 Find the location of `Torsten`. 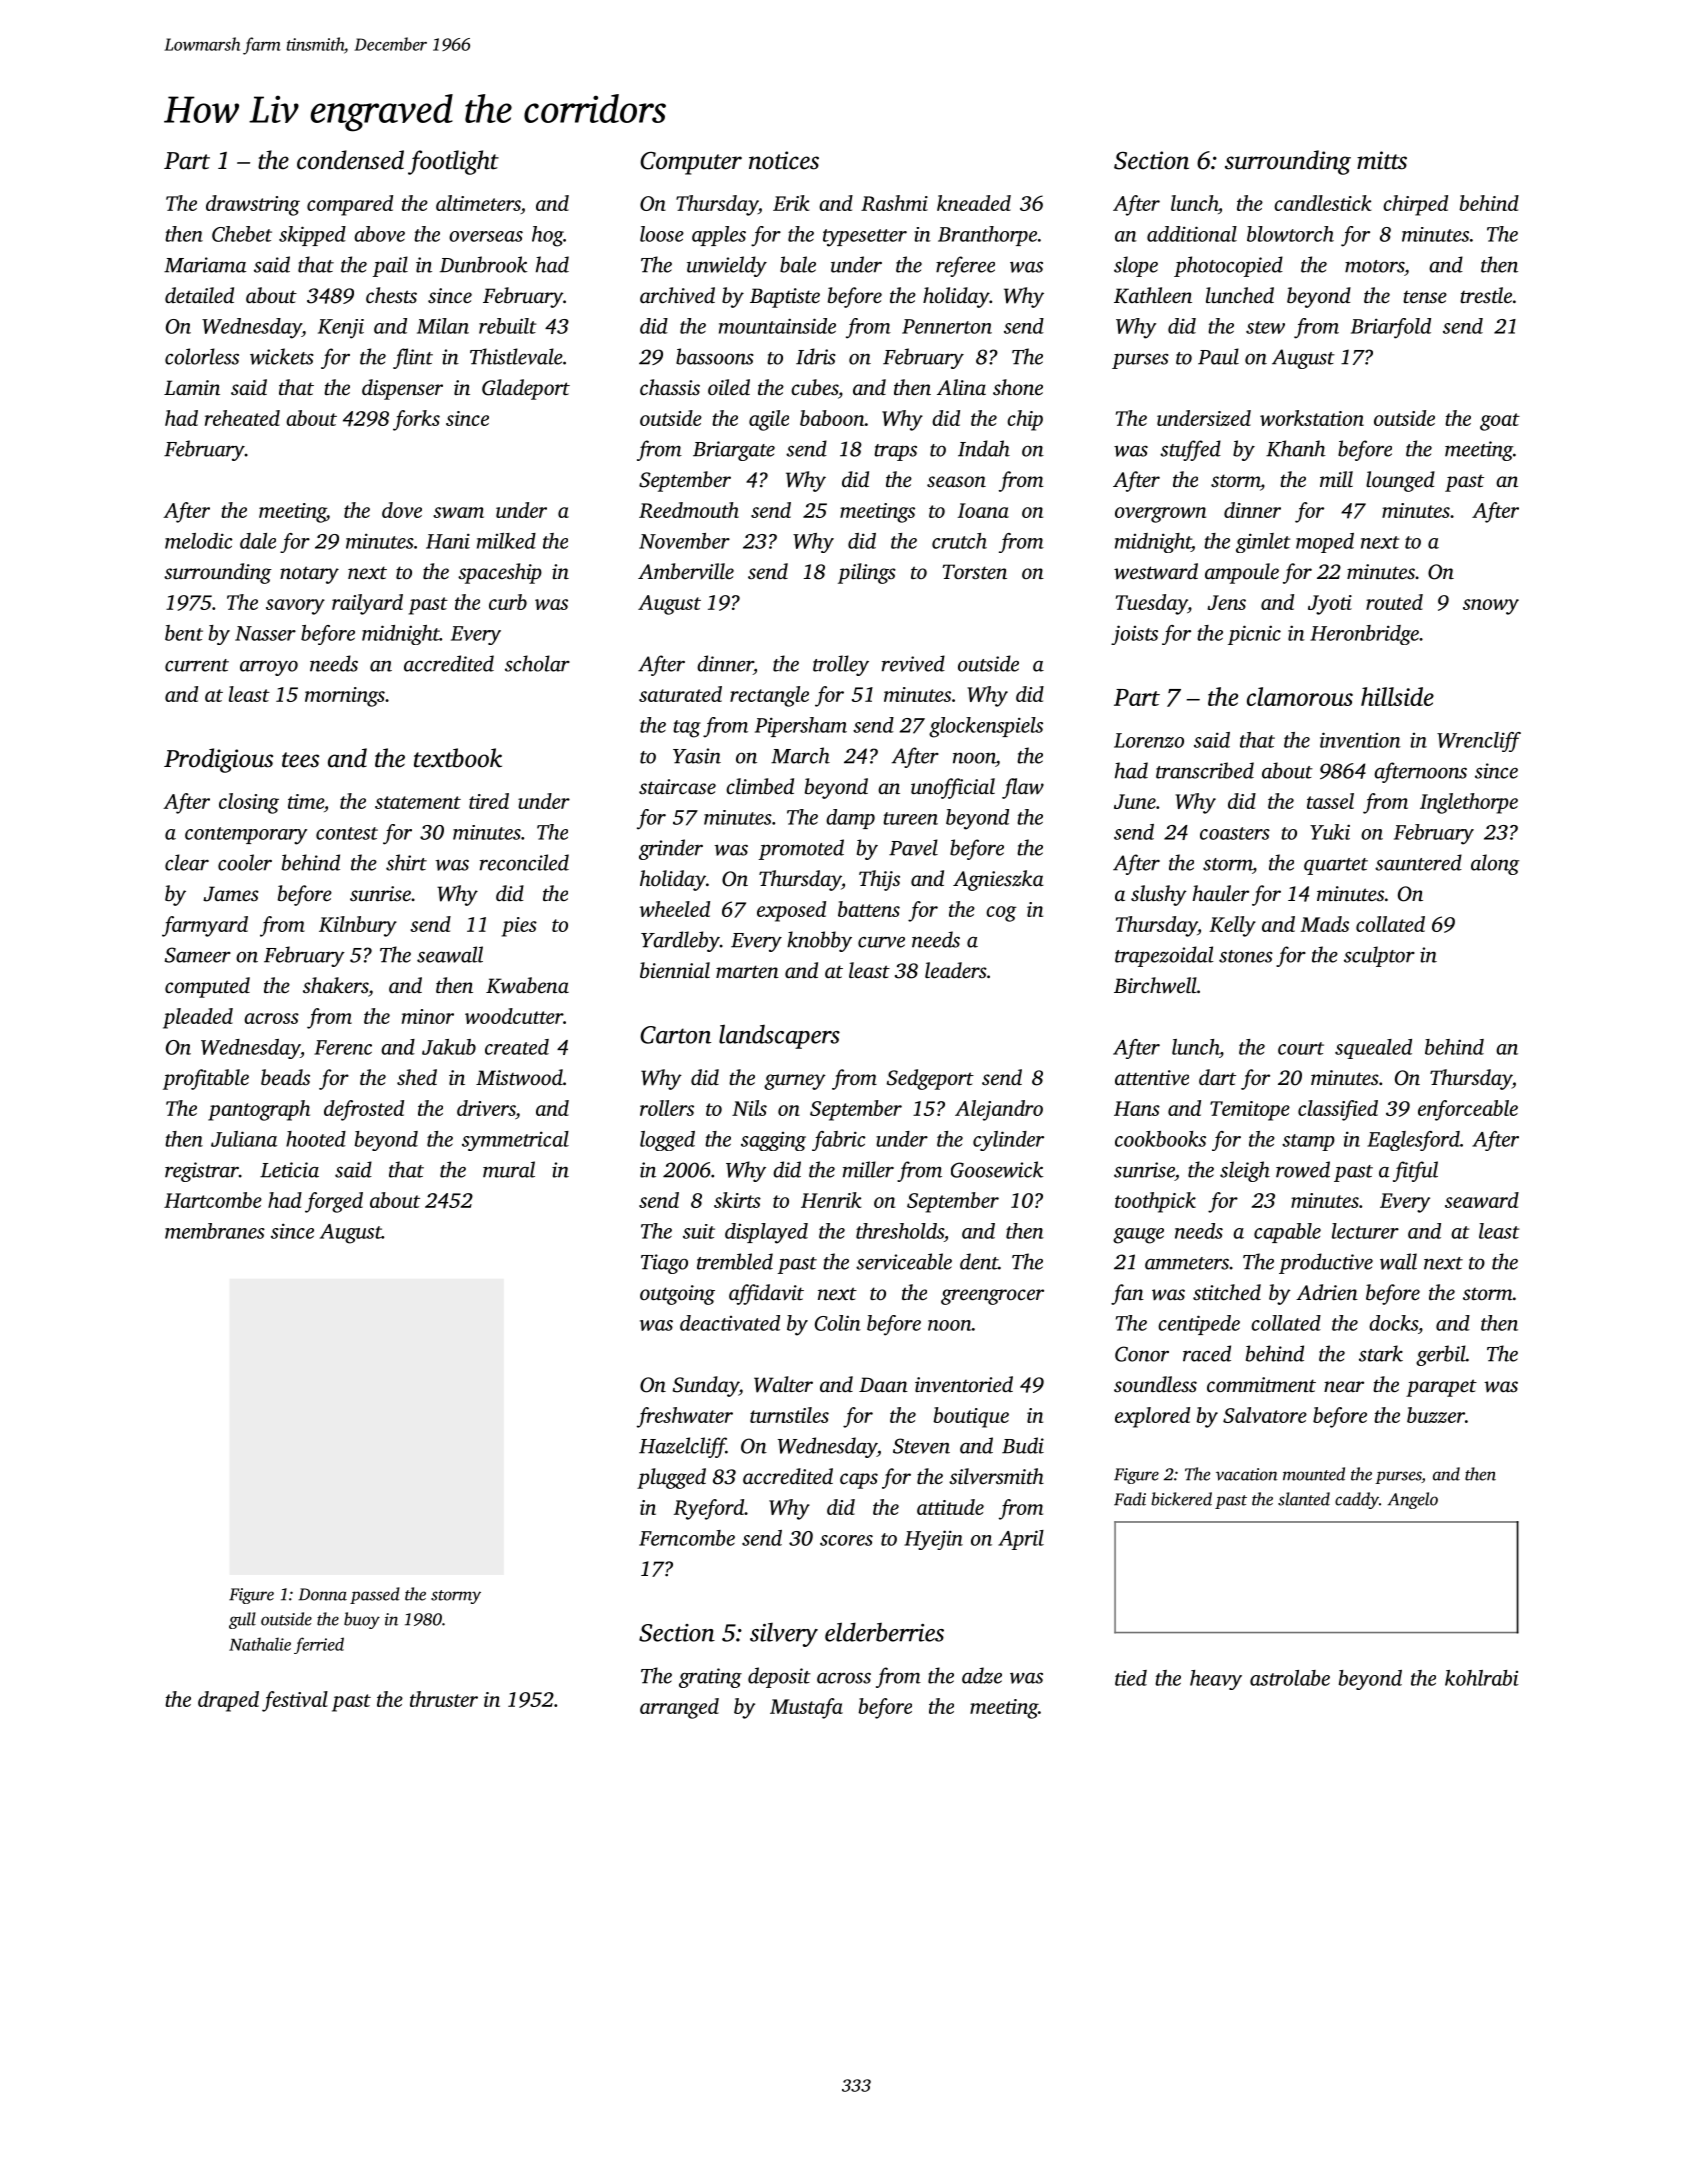

Torsten is located at coordinates (975, 571).
